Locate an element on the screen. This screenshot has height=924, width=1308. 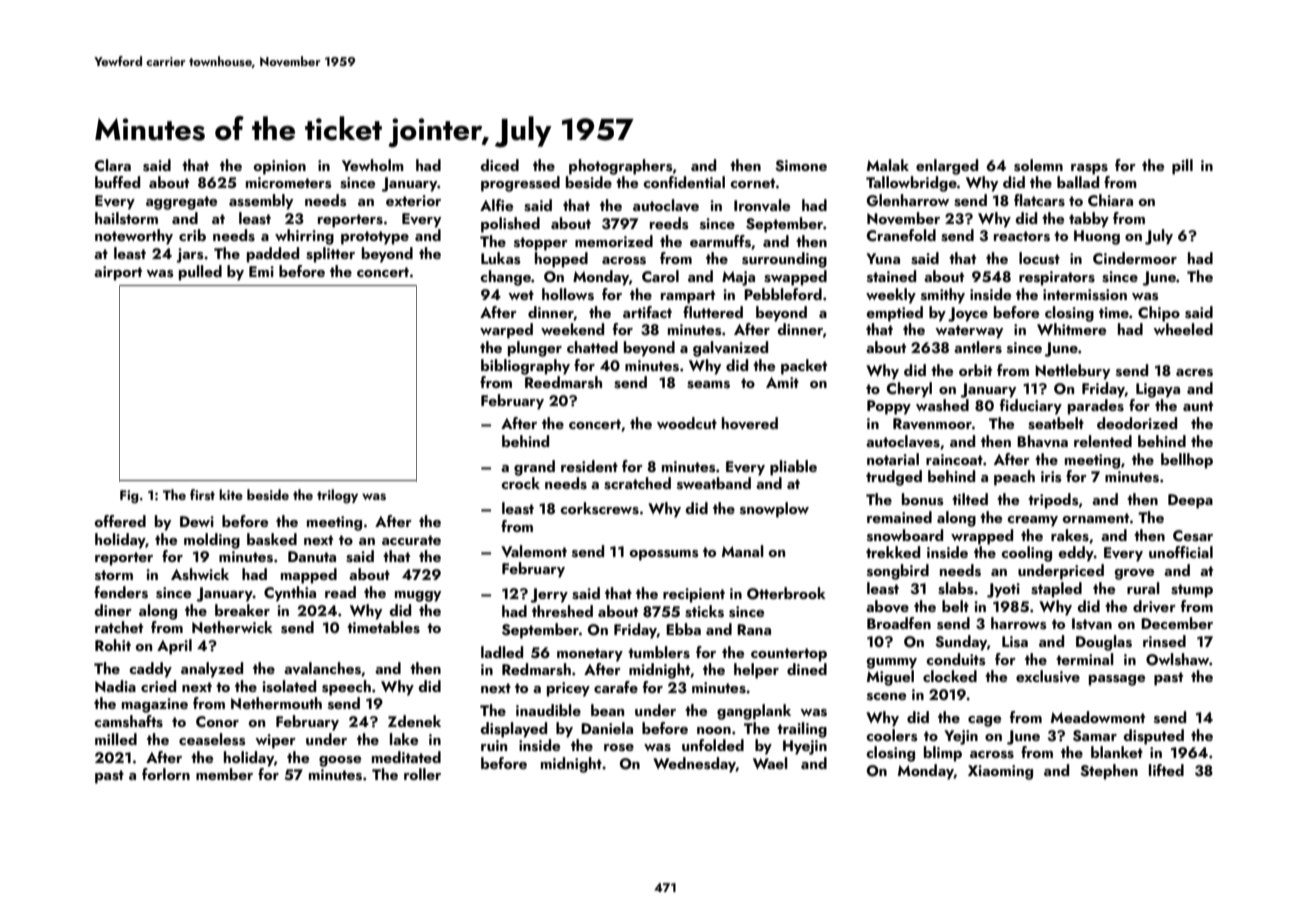
clocked is located at coordinates (950, 676).
